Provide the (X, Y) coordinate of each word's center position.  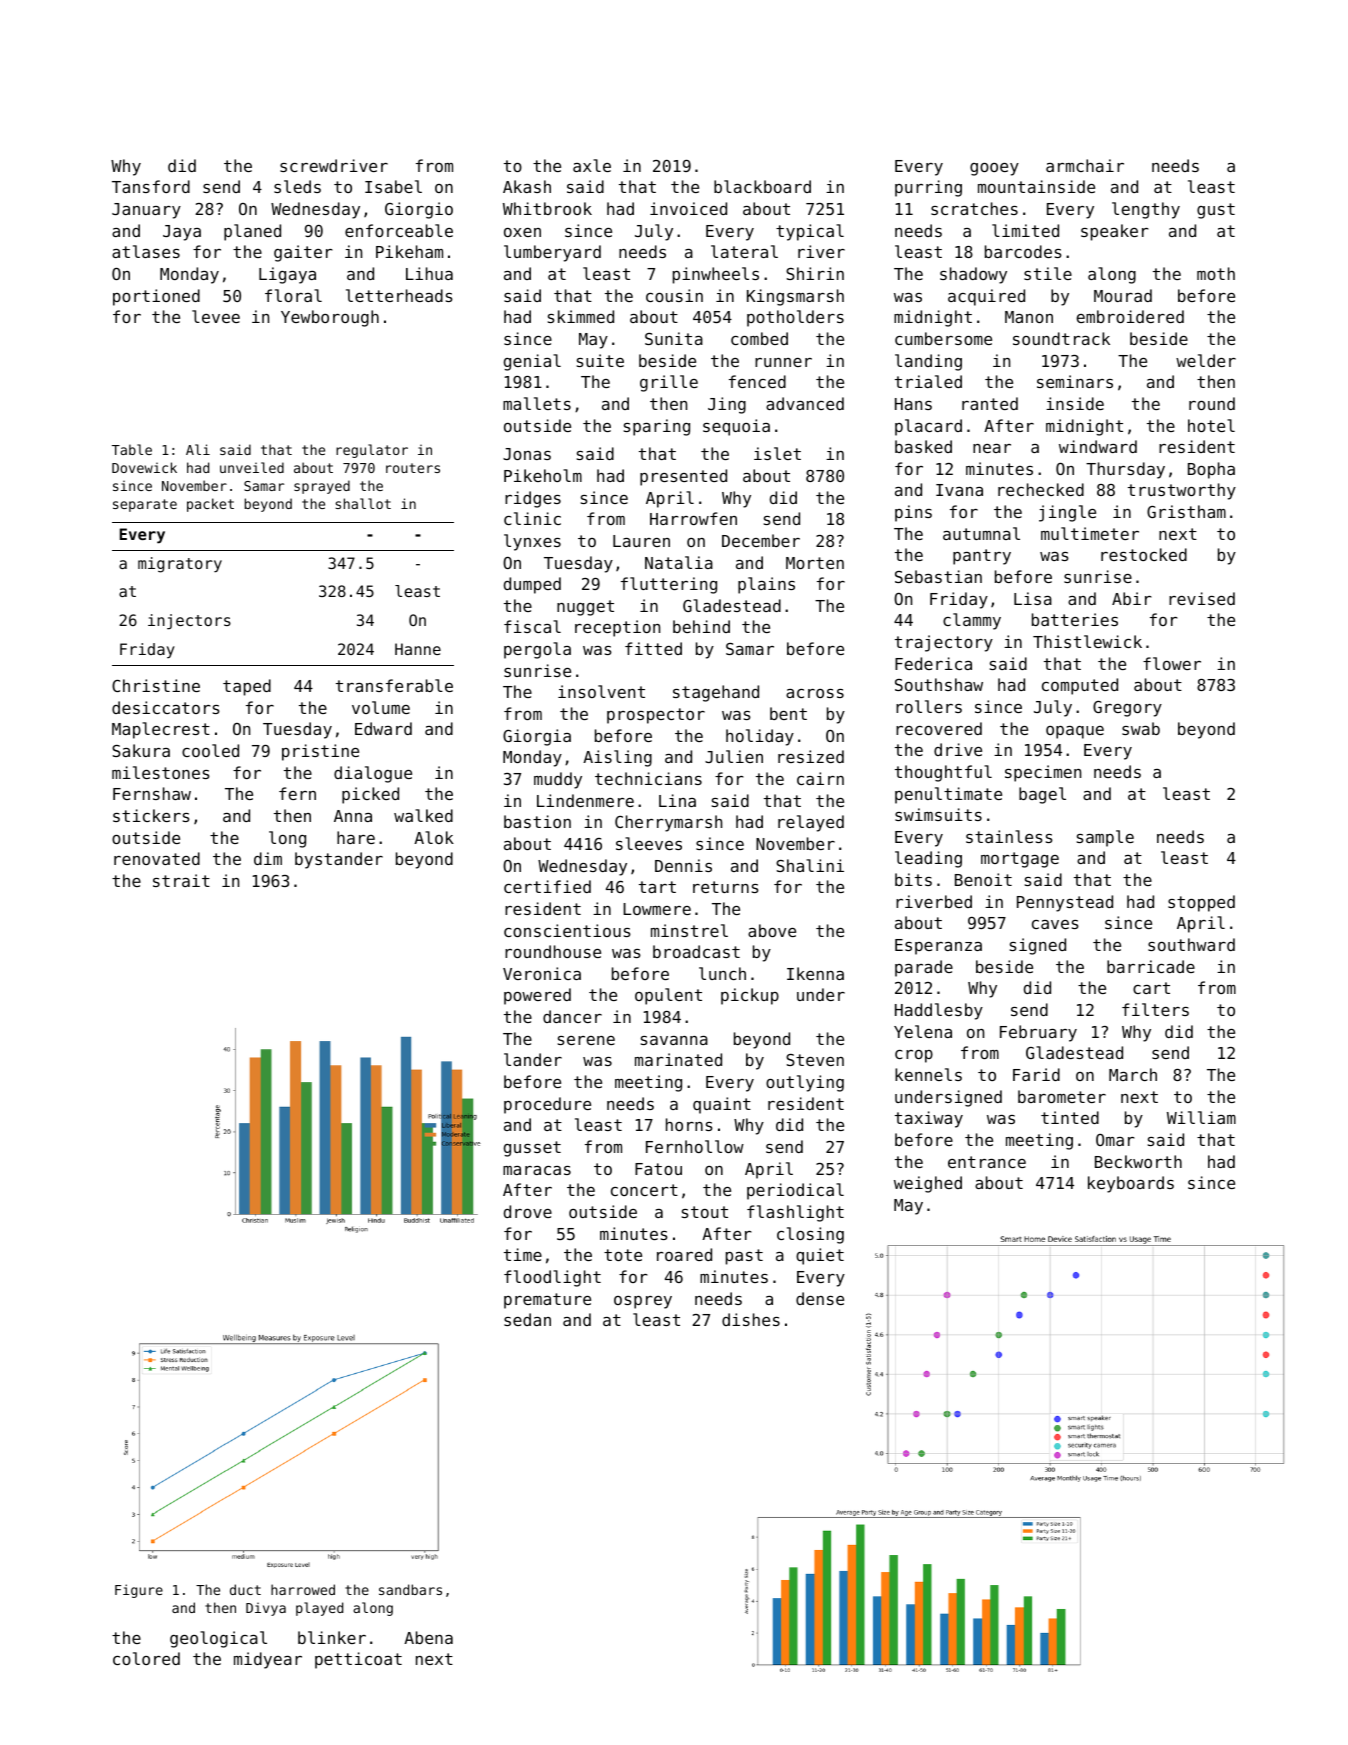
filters (1155, 1009)
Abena (428, 1637)
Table (132, 449)
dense (820, 1298)
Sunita (674, 338)
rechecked (1041, 489)
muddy (558, 780)
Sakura (141, 750)
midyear (268, 1660)
